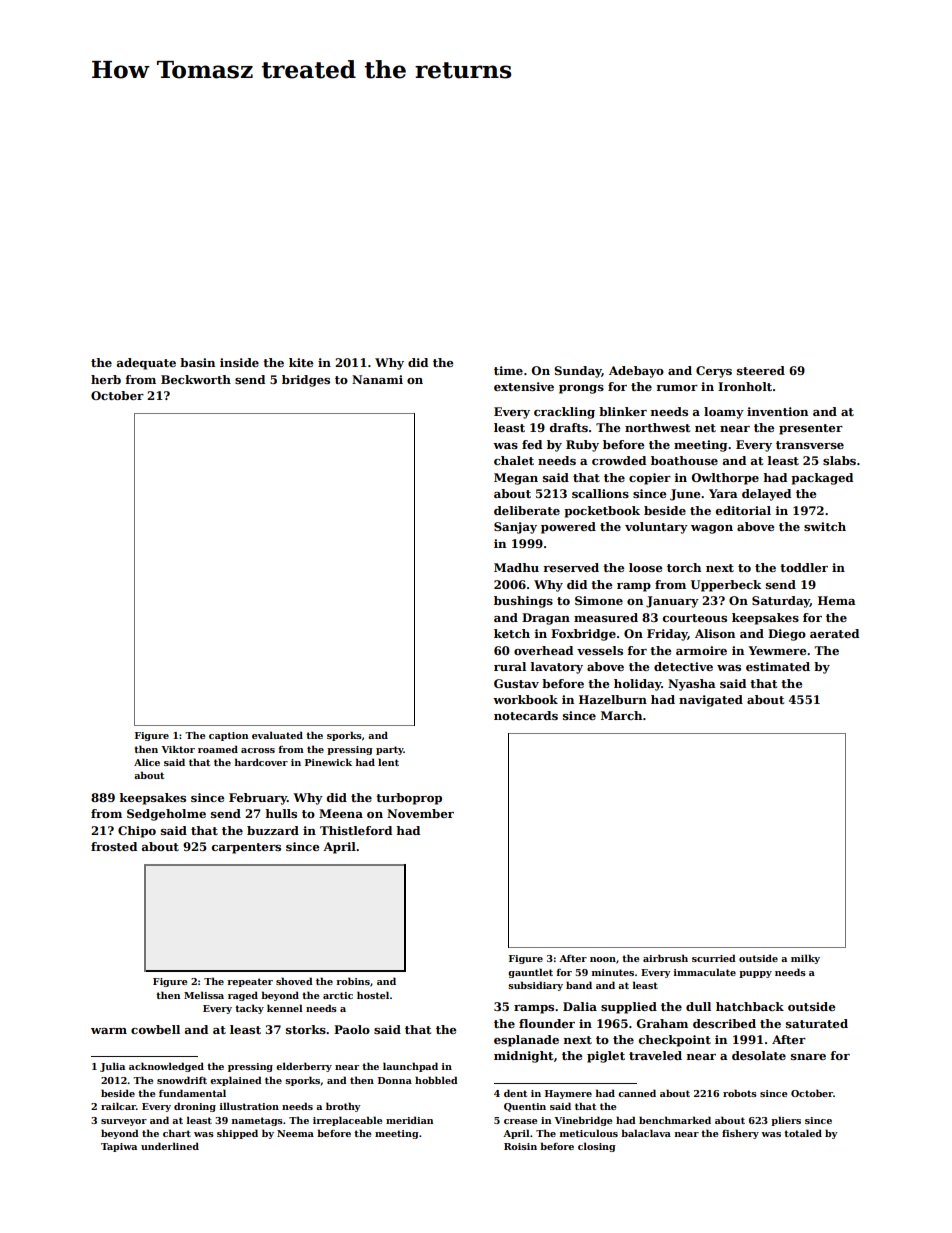 The width and height of the page is (952, 1233). I want to click on hostel, so click(373, 995).
